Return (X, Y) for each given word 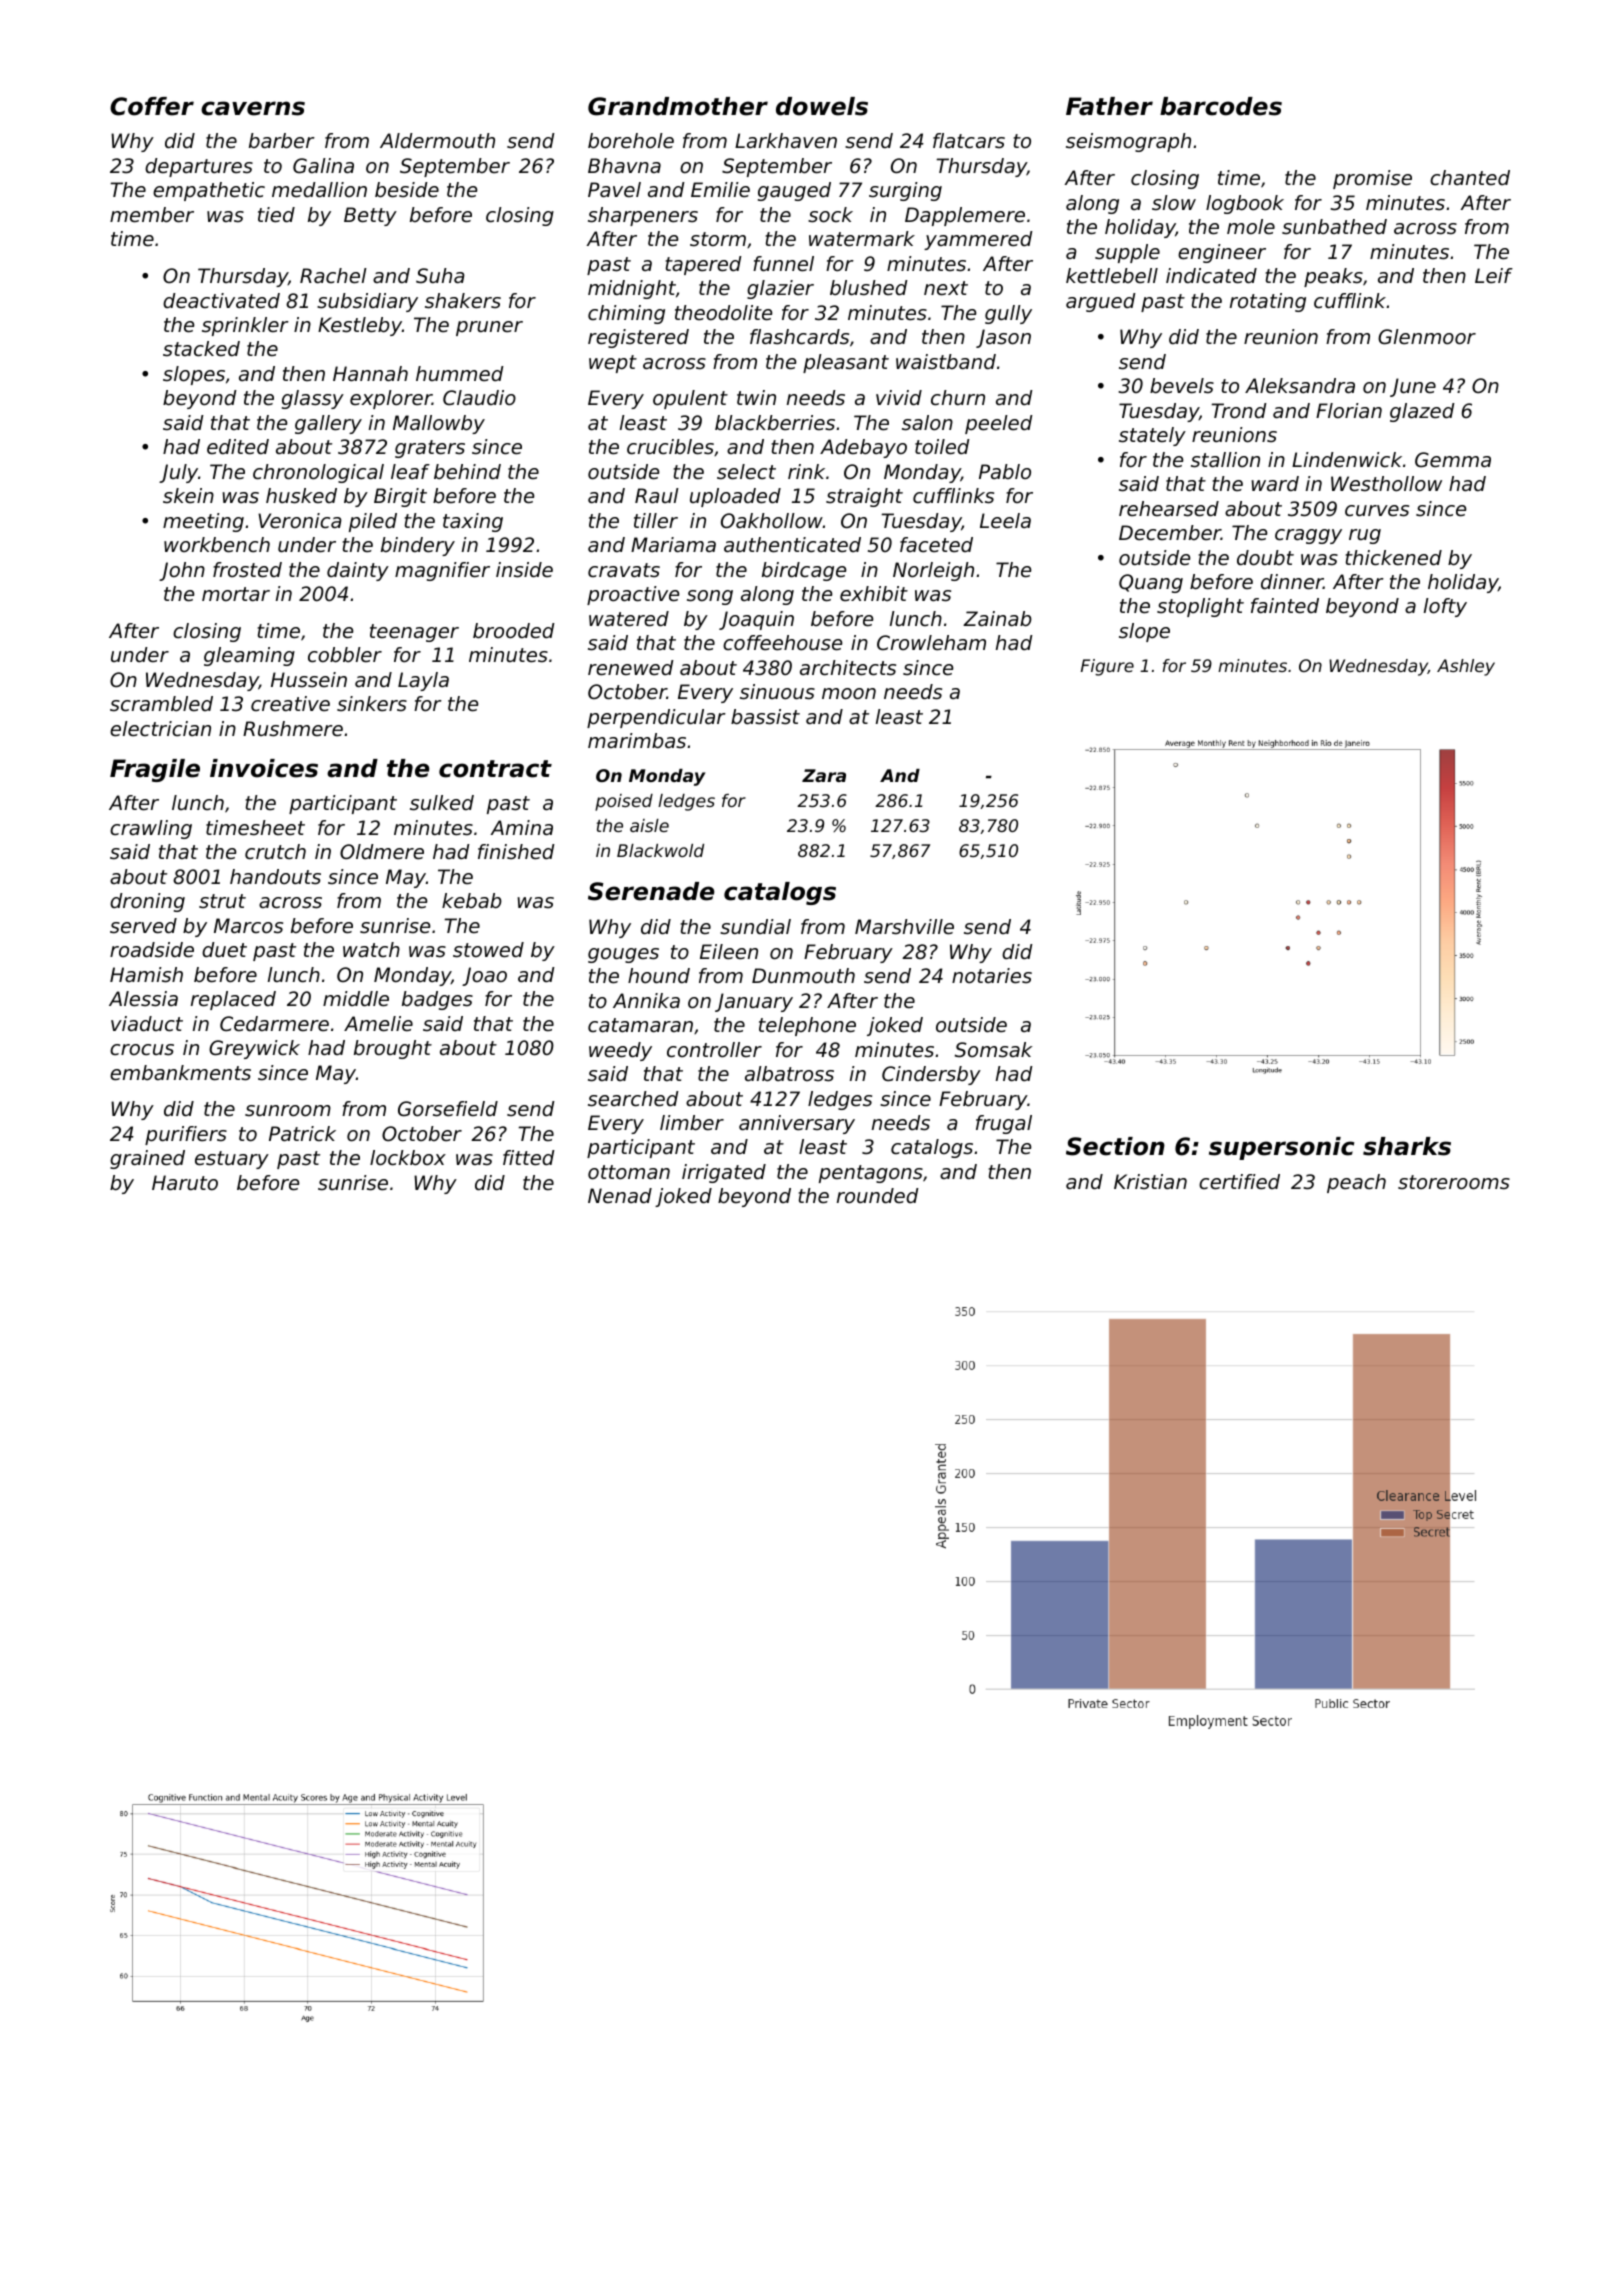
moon (849, 694)
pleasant (846, 363)
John (182, 571)
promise (1372, 179)
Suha (440, 276)
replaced (233, 1000)
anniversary (797, 1124)
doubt (1265, 558)
